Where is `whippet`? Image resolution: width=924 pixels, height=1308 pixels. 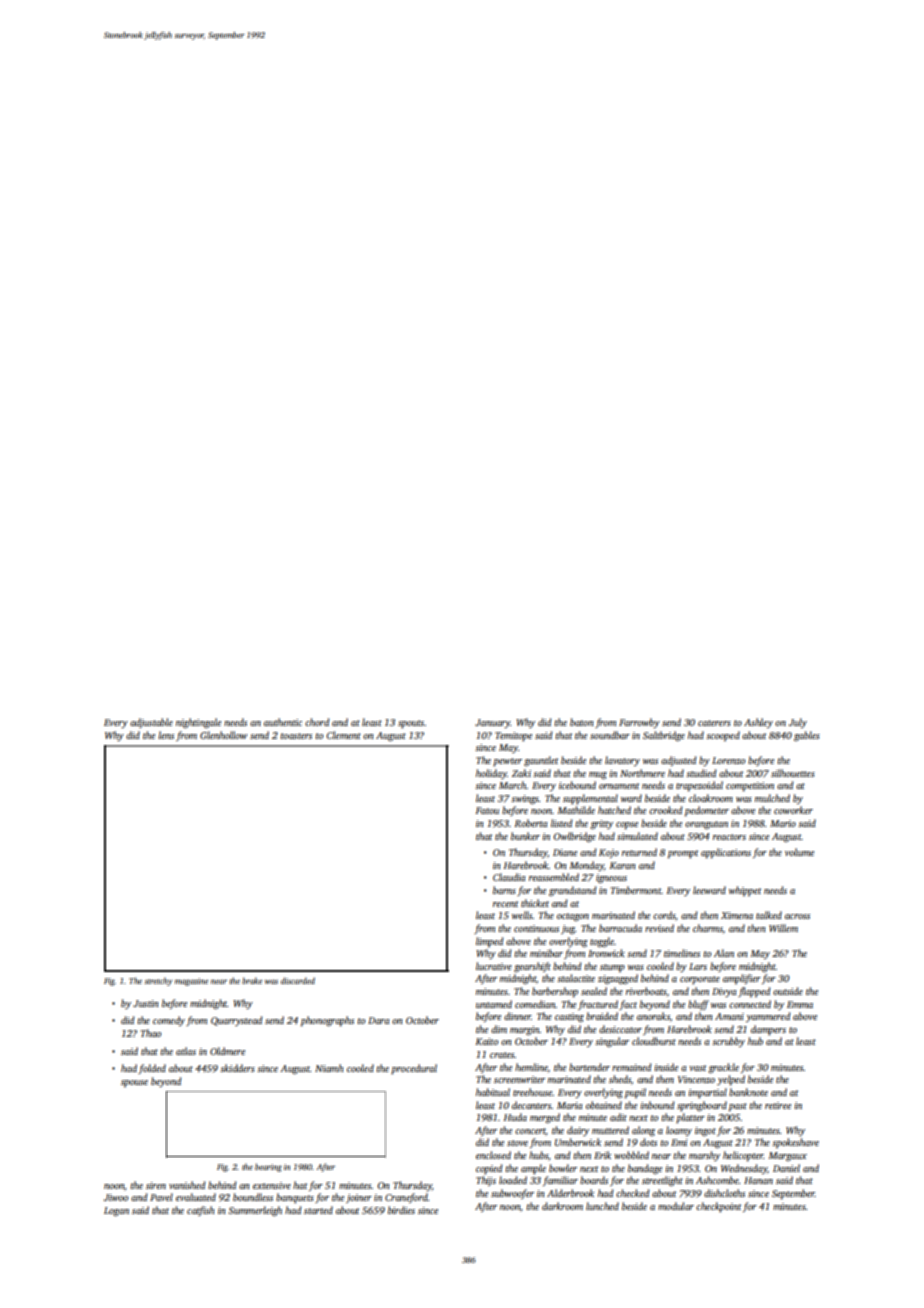
whippet is located at coordinates (745, 891).
